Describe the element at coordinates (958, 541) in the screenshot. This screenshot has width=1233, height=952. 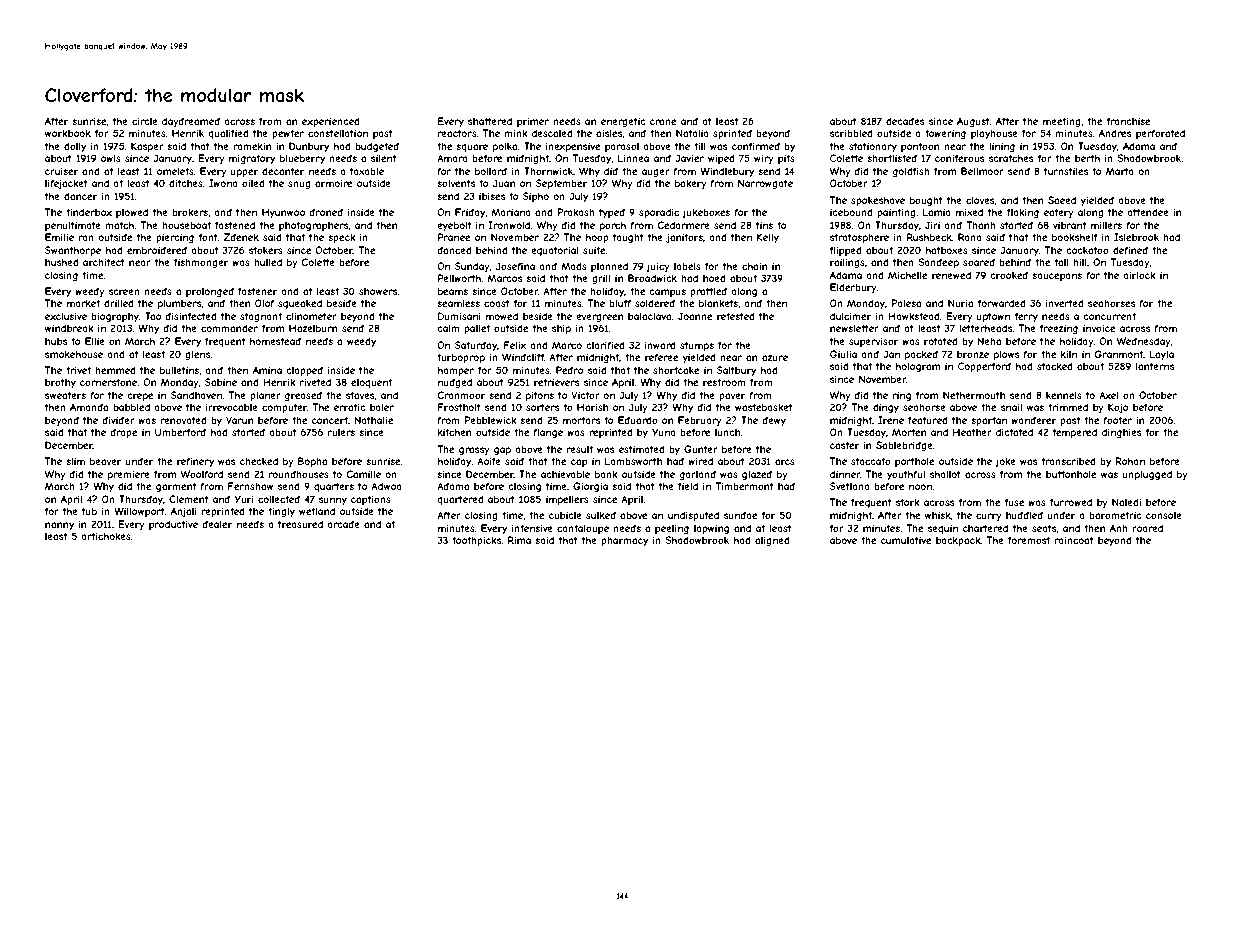
I see `backpack` at that location.
